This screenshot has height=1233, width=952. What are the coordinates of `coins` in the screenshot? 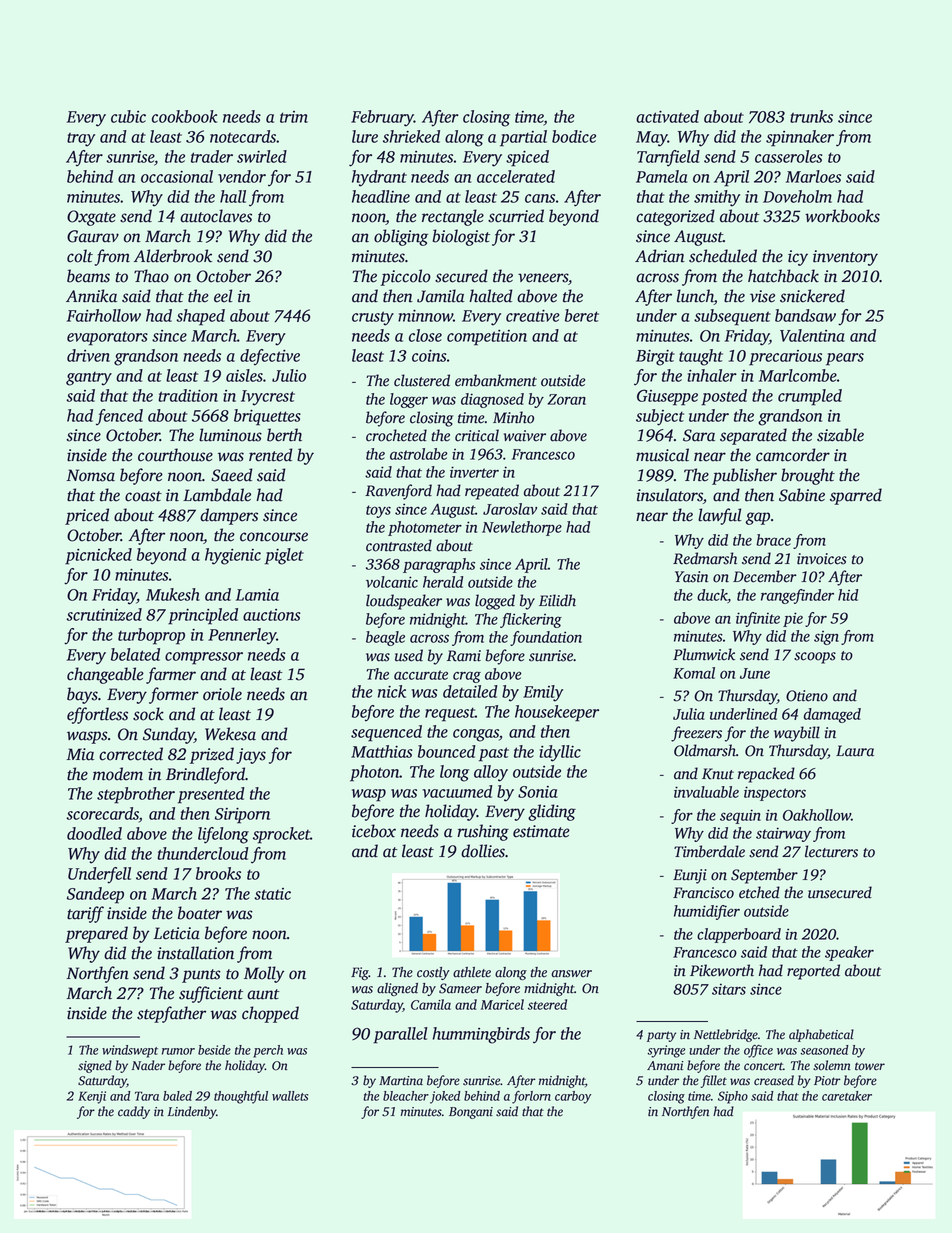 It's located at (429, 356).
